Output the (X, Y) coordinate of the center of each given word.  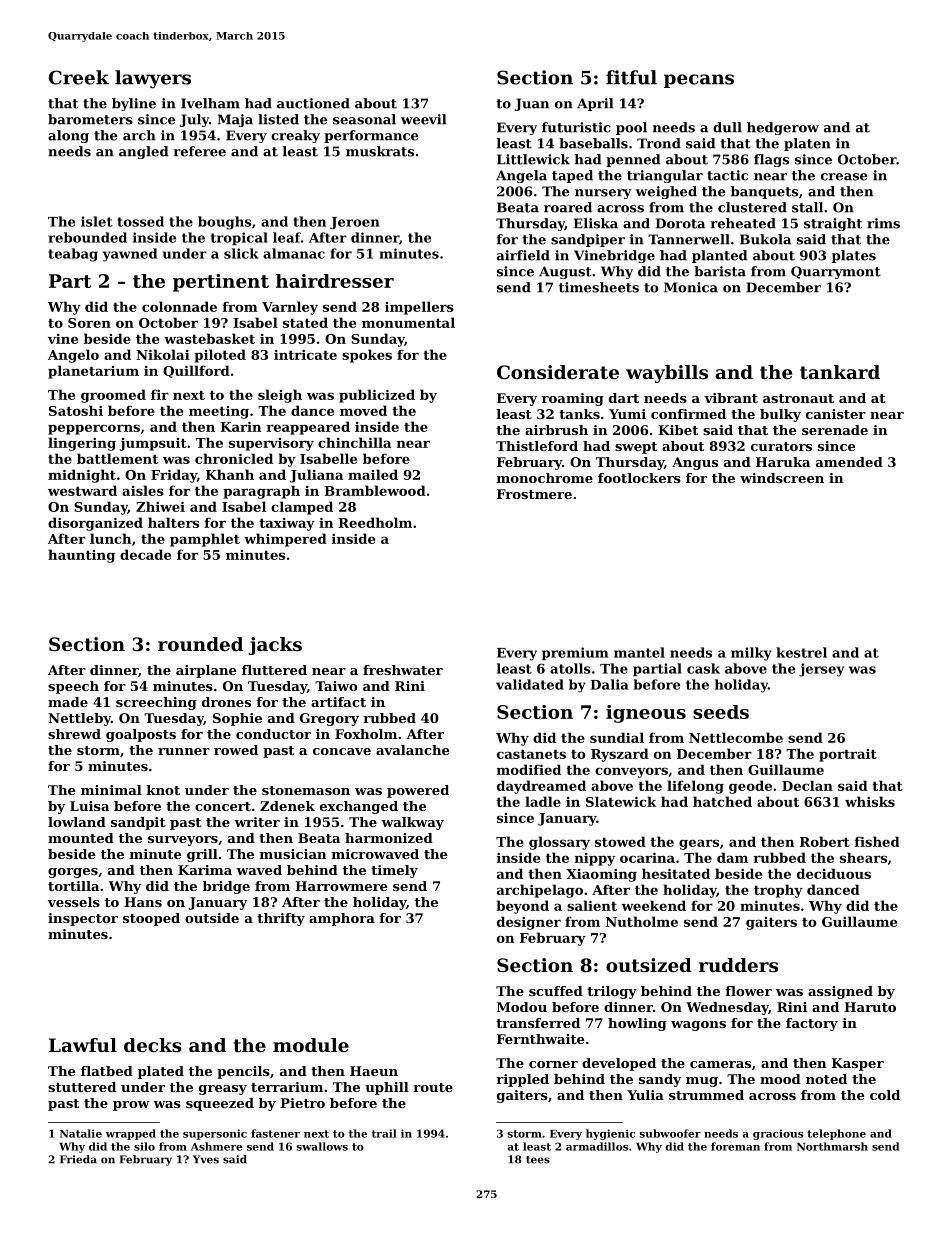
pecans (699, 81)
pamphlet (205, 540)
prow (131, 1106)
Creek (79, 77)
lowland (77, 822)
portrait (848, 755)
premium (575, 654)
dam (732, 857)
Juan (532, 104)
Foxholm (366, 734)
